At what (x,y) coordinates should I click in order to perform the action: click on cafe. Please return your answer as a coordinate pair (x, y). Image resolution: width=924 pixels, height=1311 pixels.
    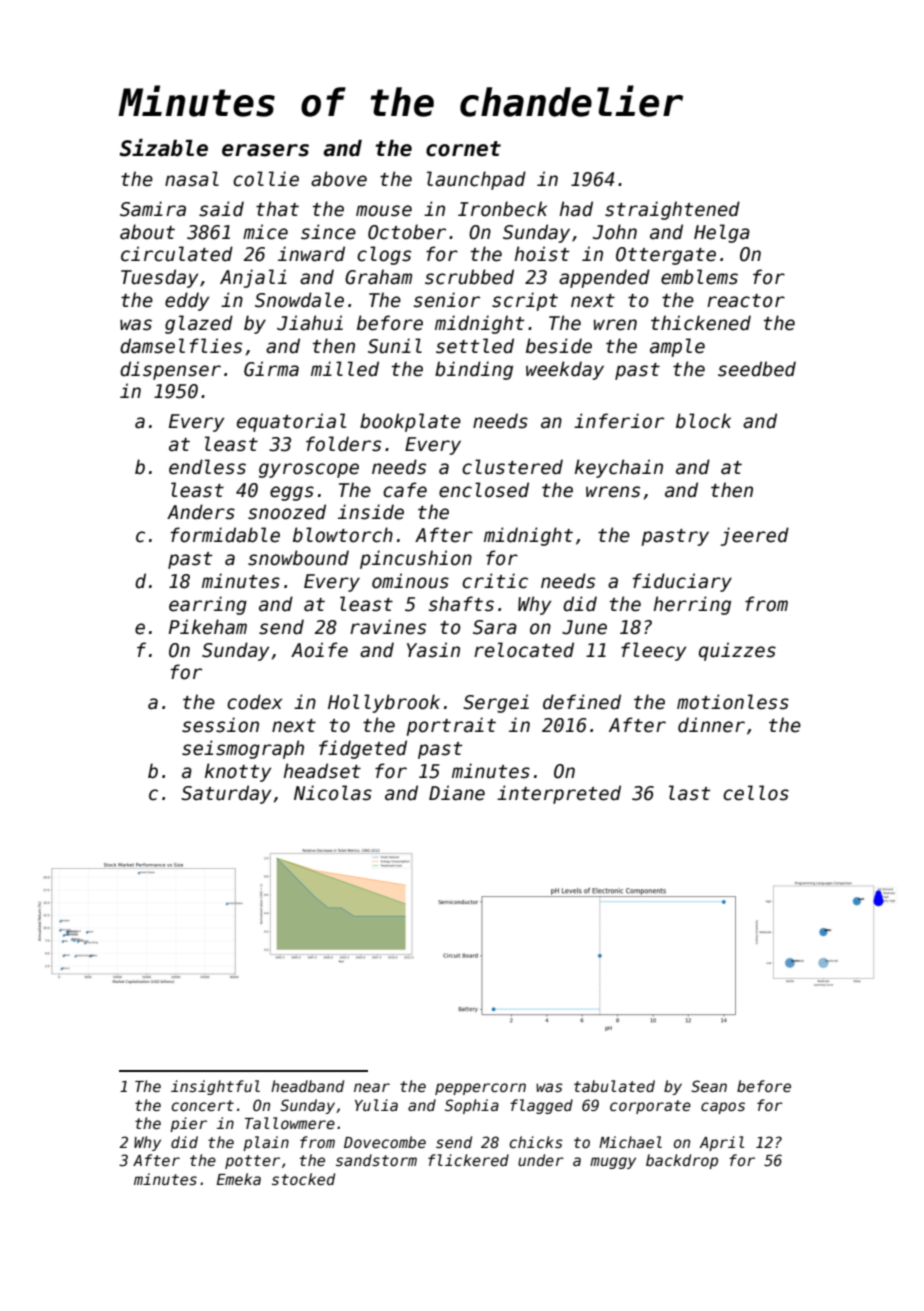
    Looking at the image, I should click on (405, 490).
